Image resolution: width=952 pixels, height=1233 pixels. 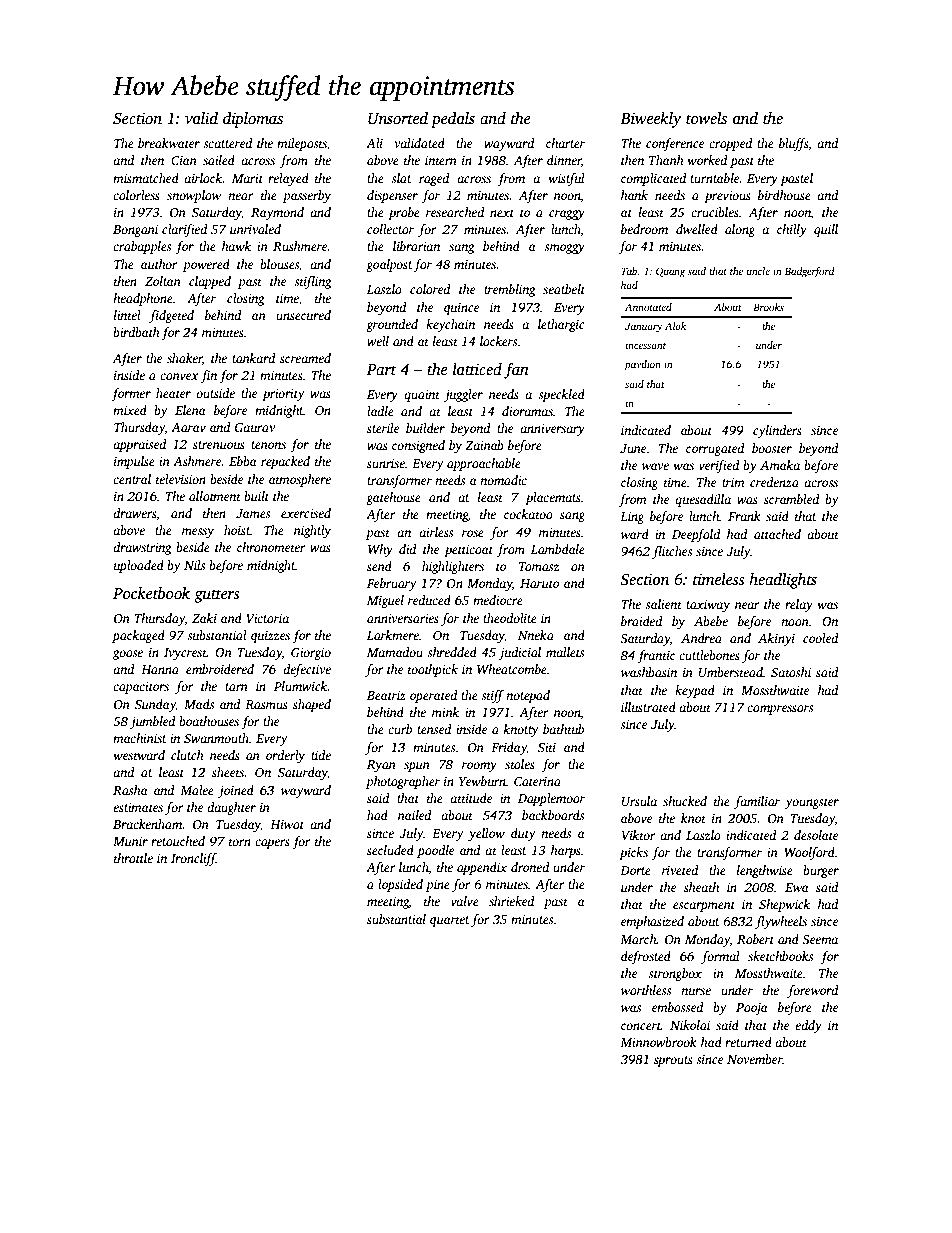 I want to click on cylinders, so click(x=777, y=431).
